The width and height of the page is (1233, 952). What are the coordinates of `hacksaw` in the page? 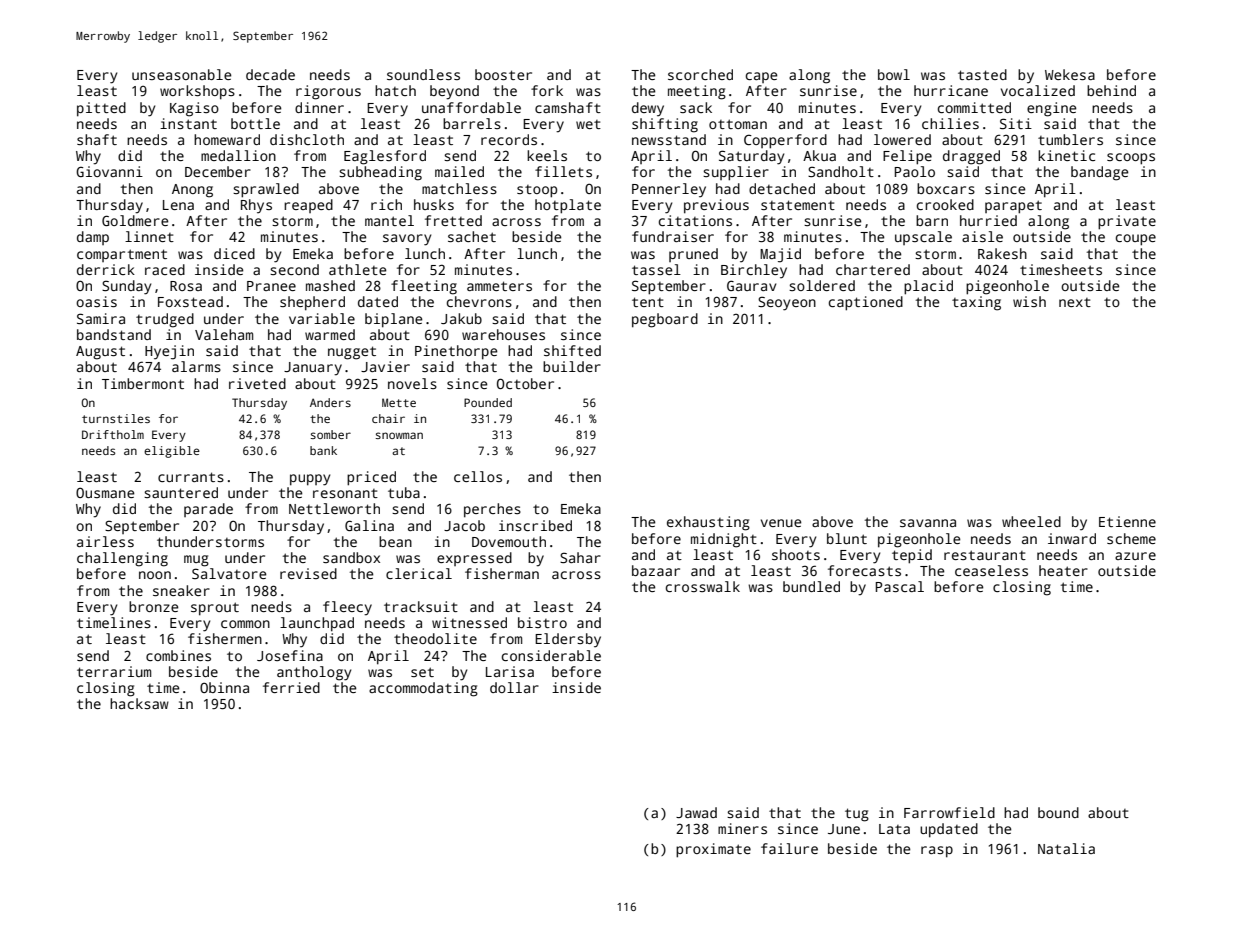 It's located at (139, 703).
